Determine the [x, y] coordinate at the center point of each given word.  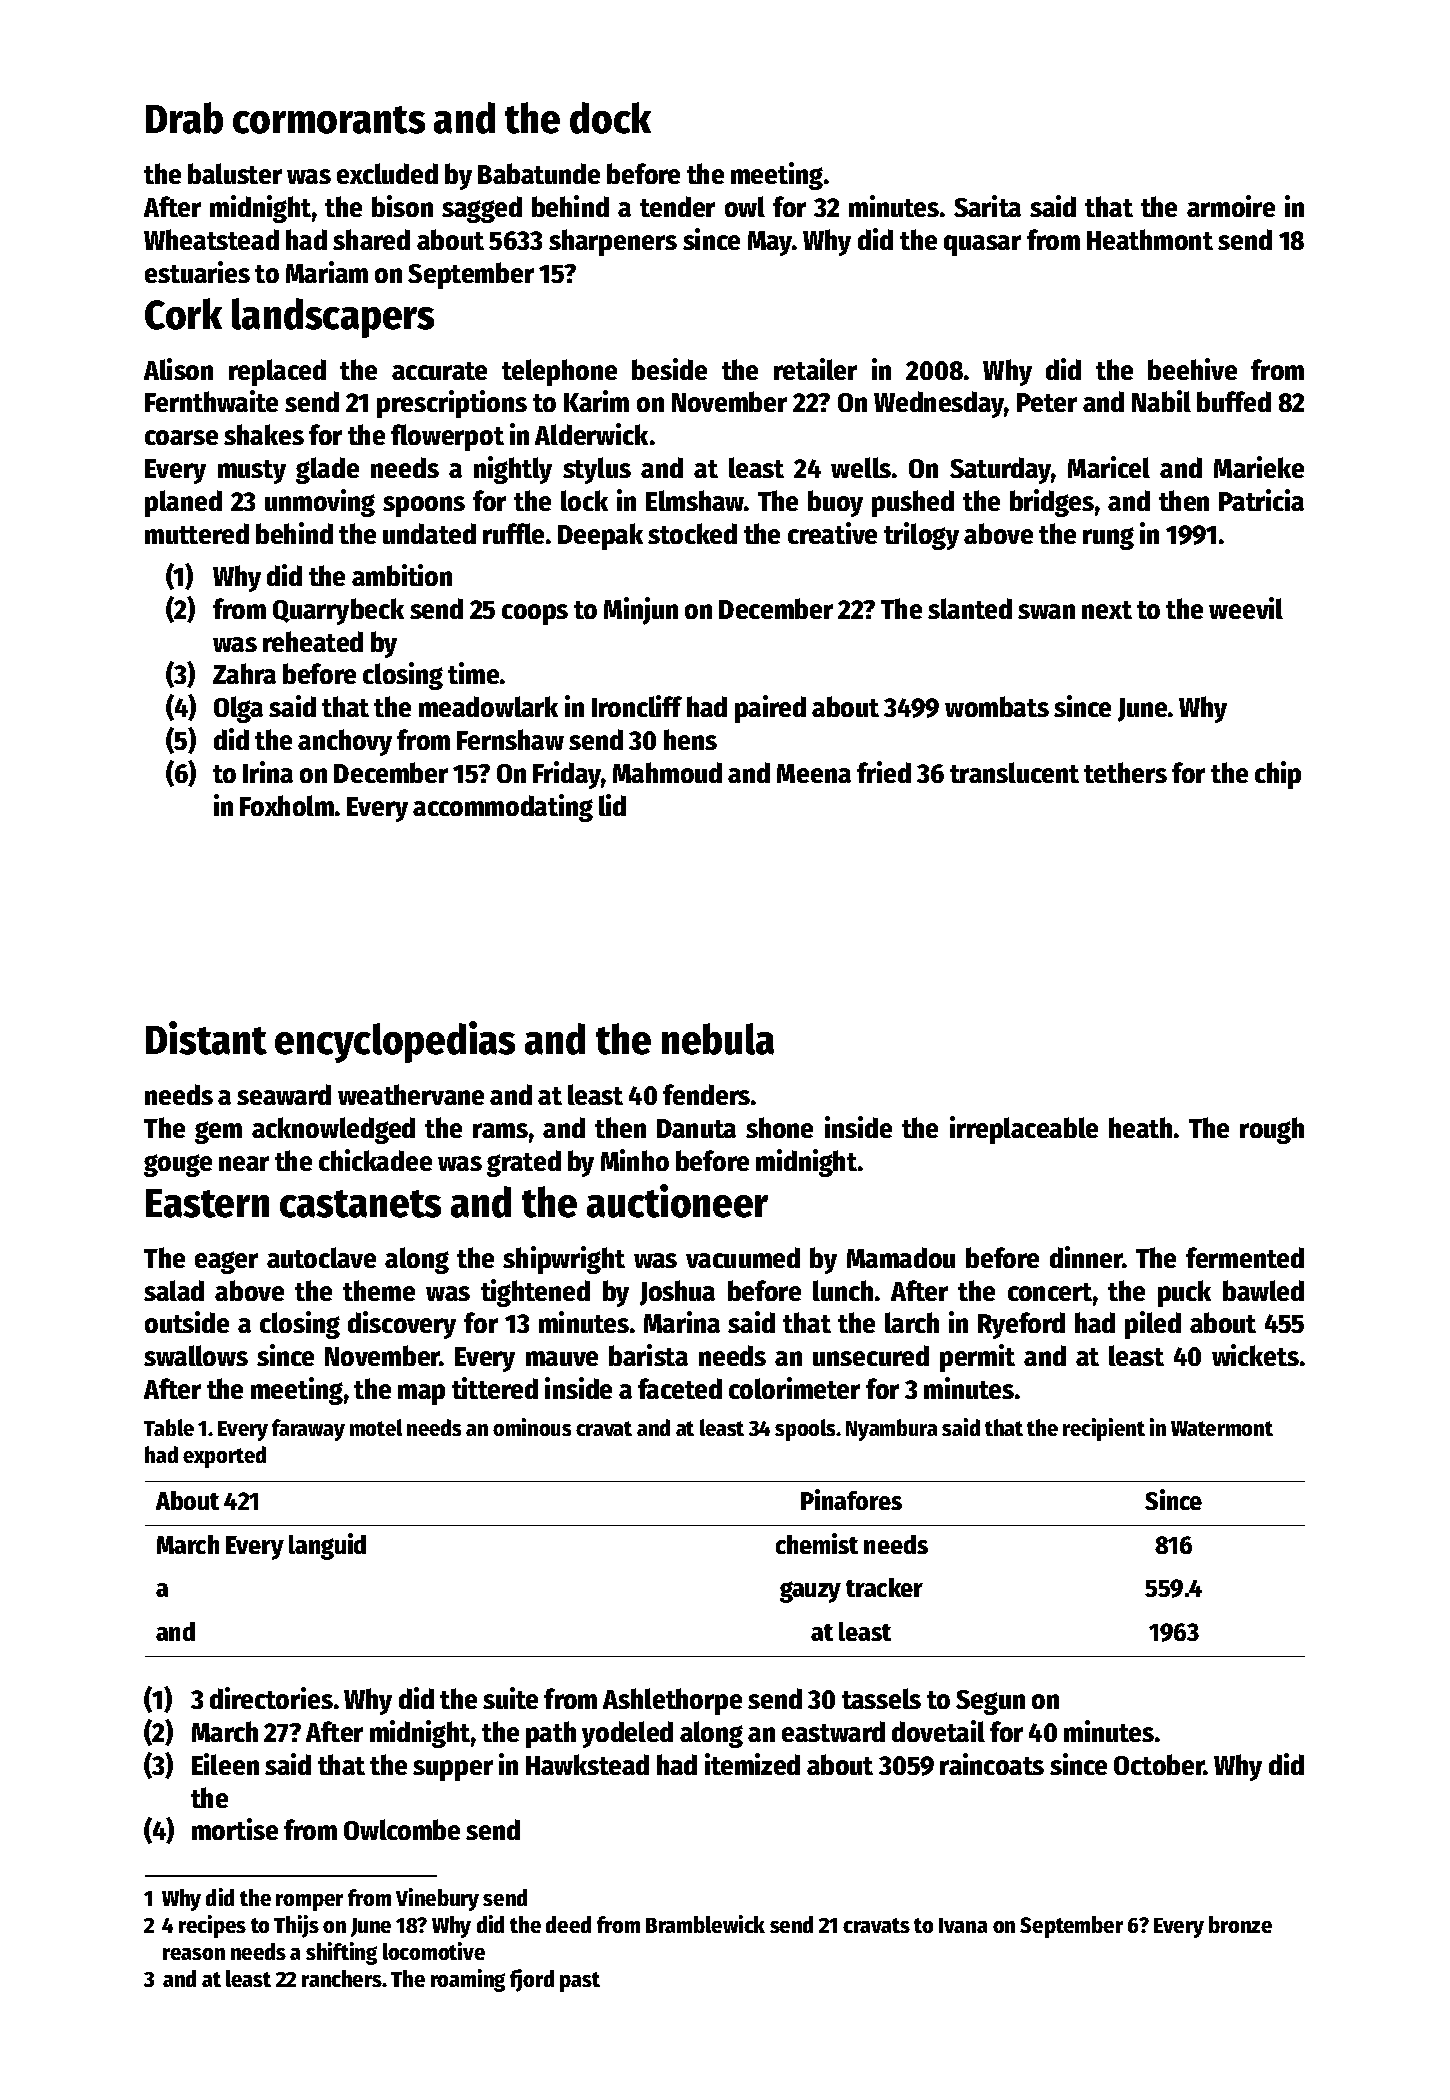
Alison [178, 369]
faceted [680, 1388]
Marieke [1259, 467]
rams [500, 1130]
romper [309, 1902]
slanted [970, 608]
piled [1153, 1325]
